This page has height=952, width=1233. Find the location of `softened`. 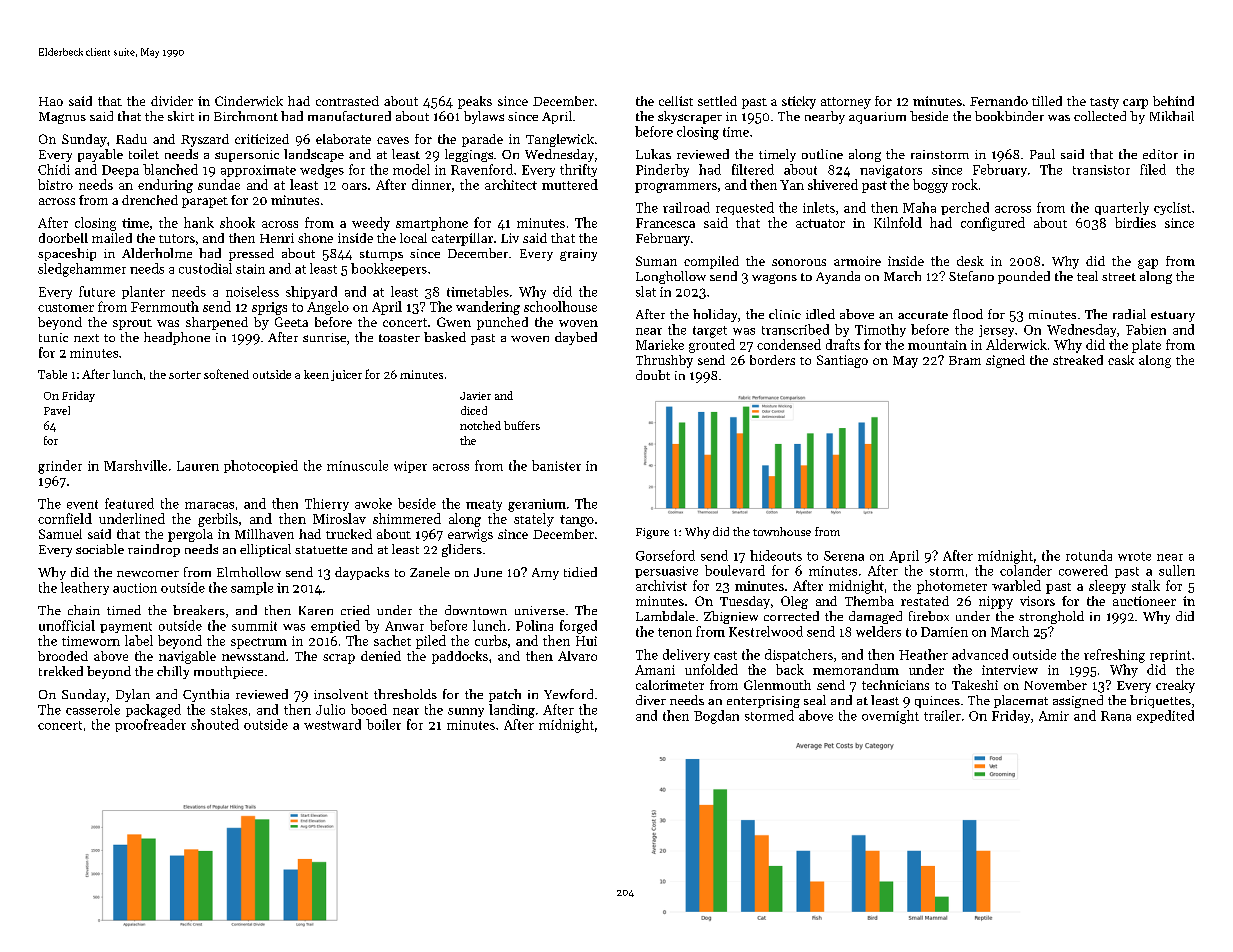

softened is located at coordinates (226, 374).
